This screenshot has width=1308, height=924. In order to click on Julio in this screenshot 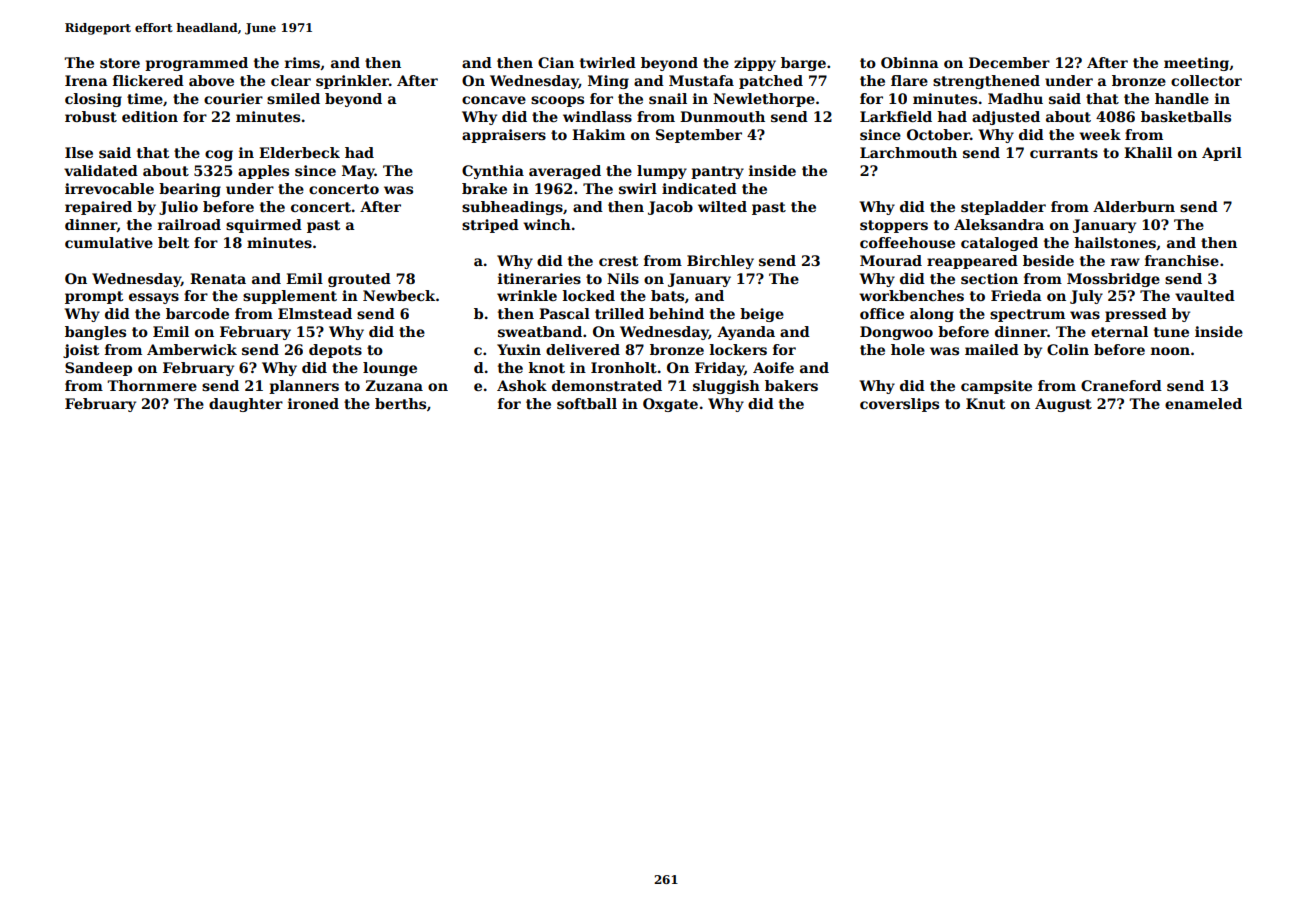, I will do `click(178, 208)`.
